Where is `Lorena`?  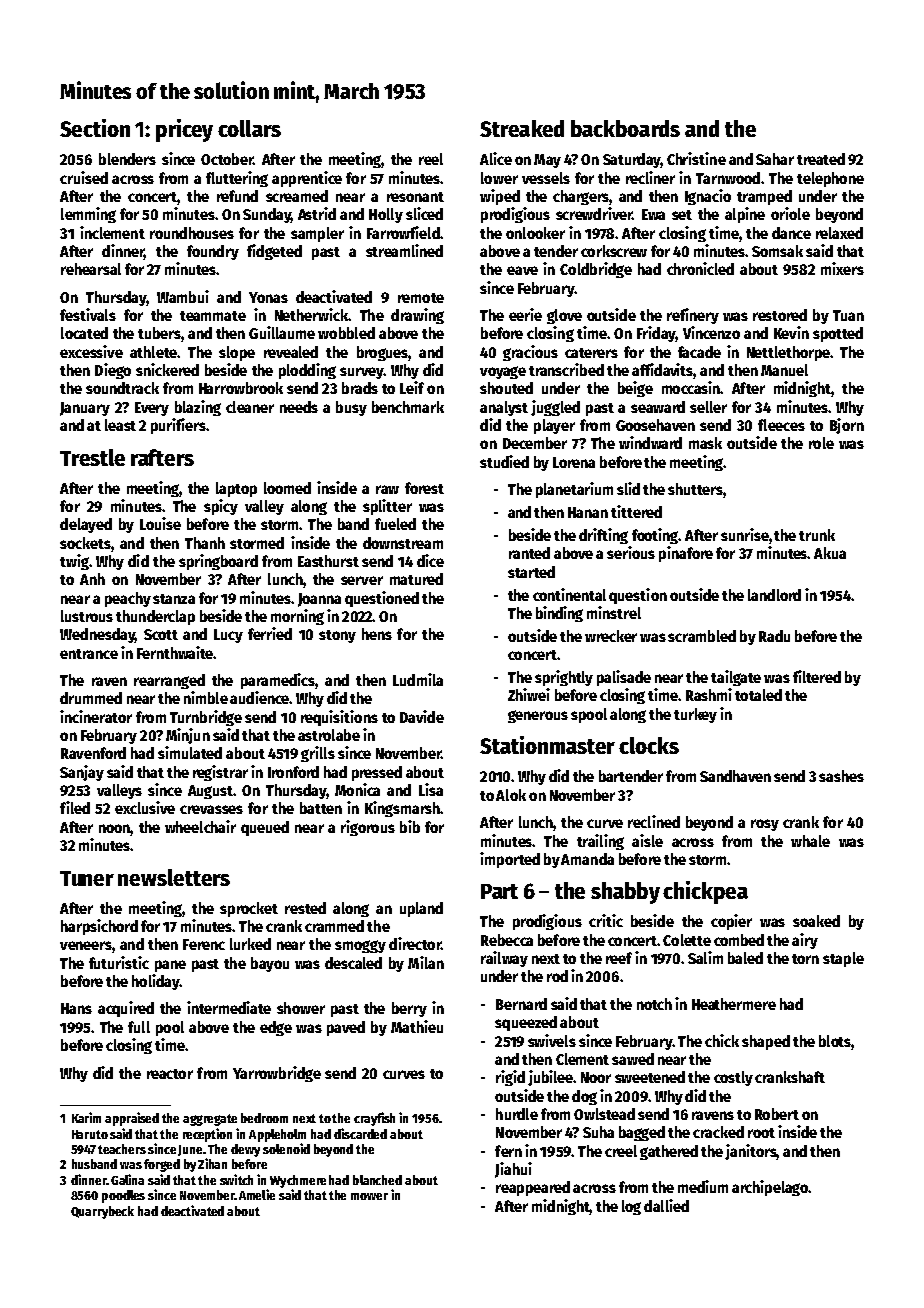 Lorena is located at coordinates (574, 462).
